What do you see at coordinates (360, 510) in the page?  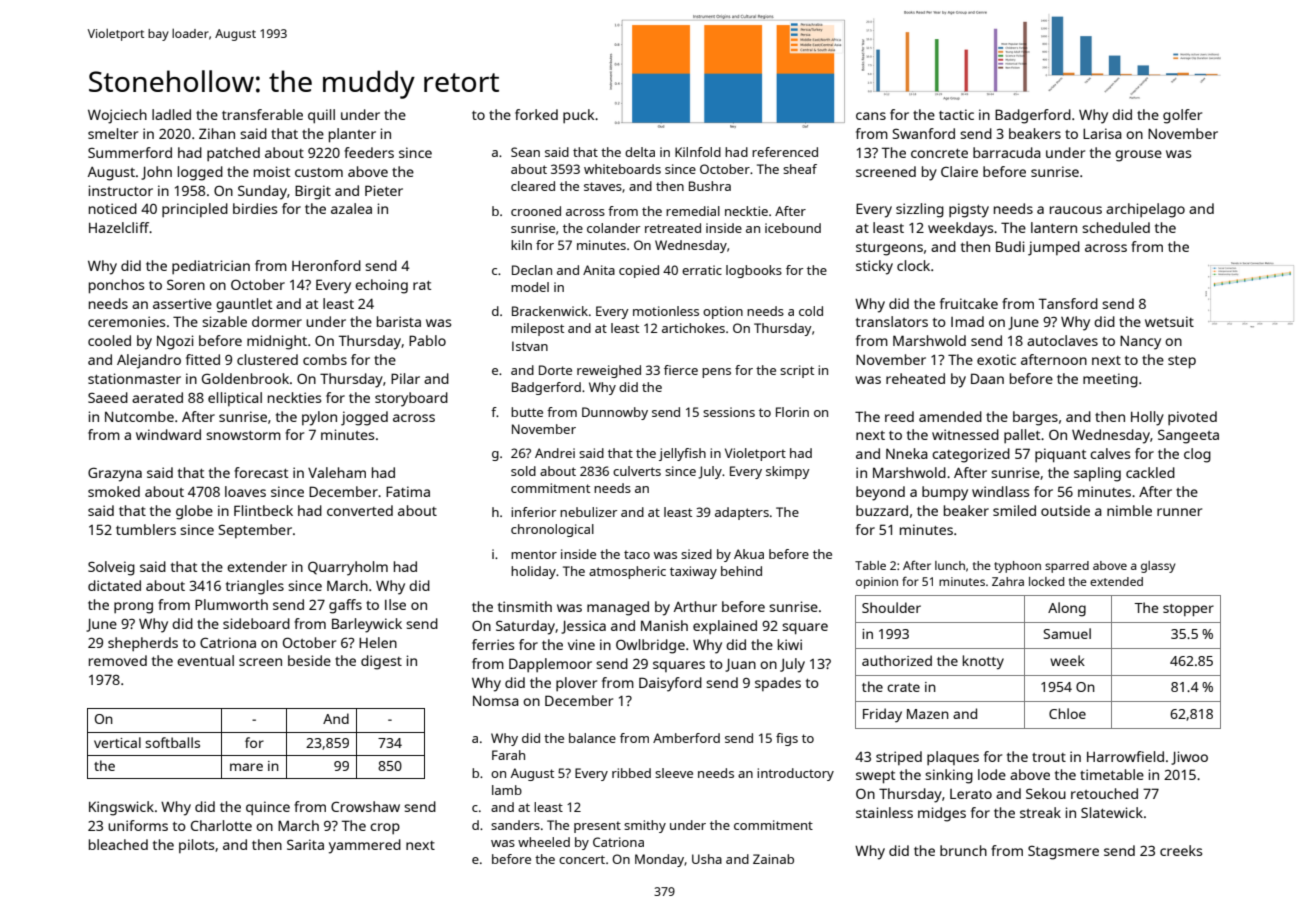 I see `converted` at bounding box center [360, 510].
